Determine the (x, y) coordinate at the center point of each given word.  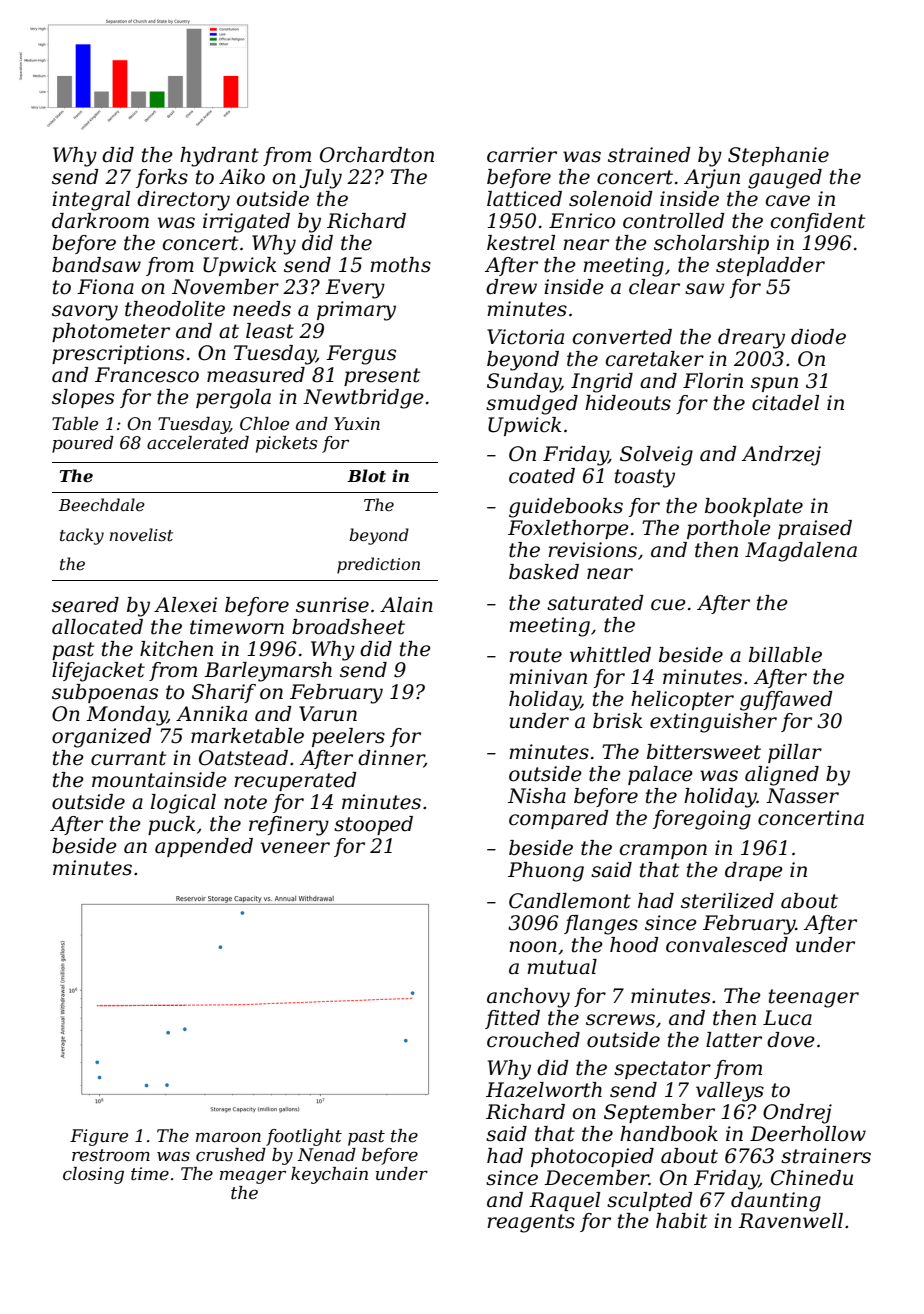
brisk (618, 721)
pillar (795, 753)
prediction (378, 565)
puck (172, 825)
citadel (785, 403)
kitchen (176, 649)
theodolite (175, 309)
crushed (231, 1155)
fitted (512, 1019)
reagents (531, 1223)
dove (791, 1040)
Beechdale (102, 504)
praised (815, 529)
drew (511, 287)
